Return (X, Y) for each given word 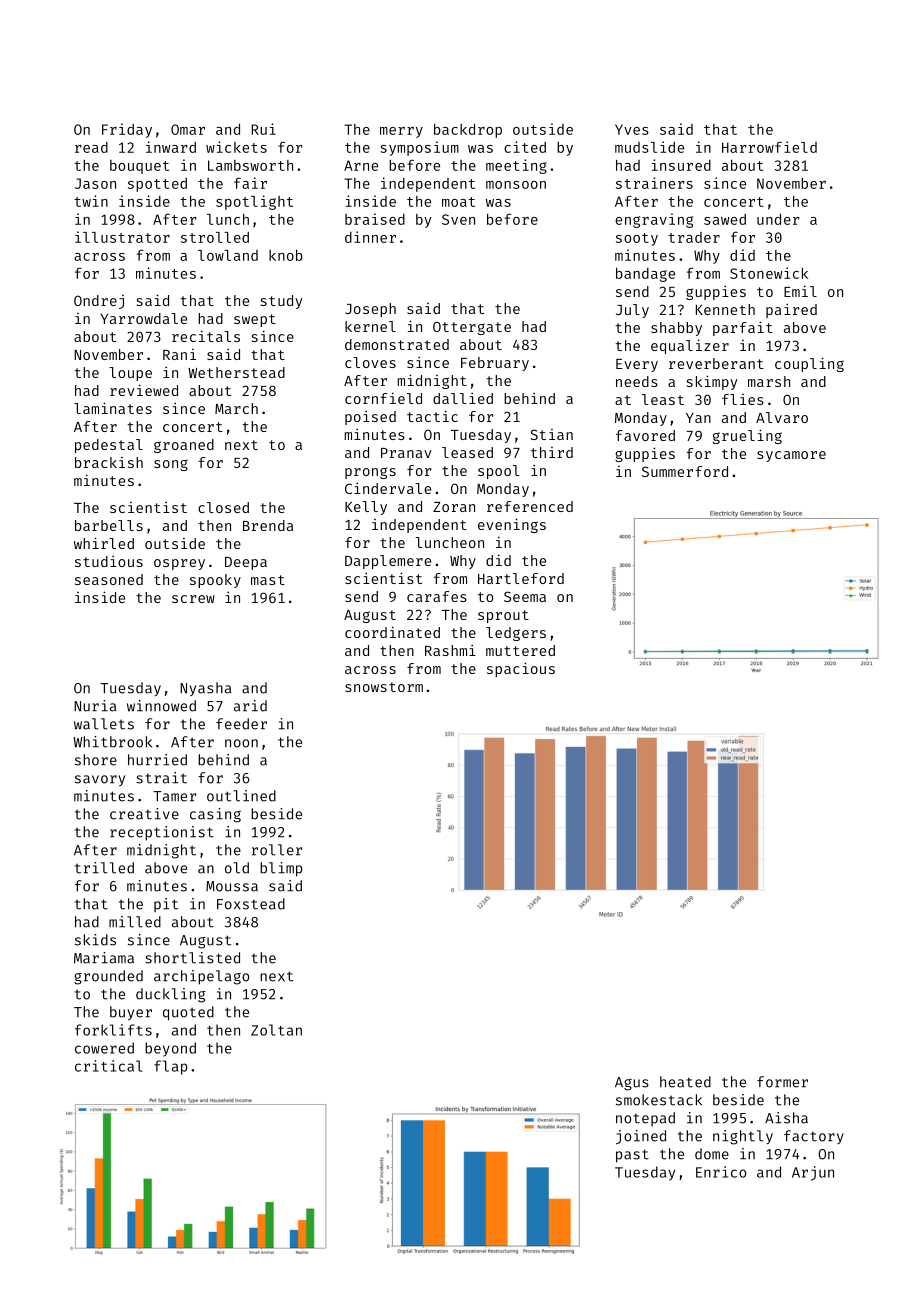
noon (241, 743)
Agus (632, 1084)
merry (401, 132)
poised (370, 417)
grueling (747, 436)
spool (498, 472)
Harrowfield (769, 147)
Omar (188, 129)
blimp (281, 869)
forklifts (113, 1030)
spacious (521, 669)
